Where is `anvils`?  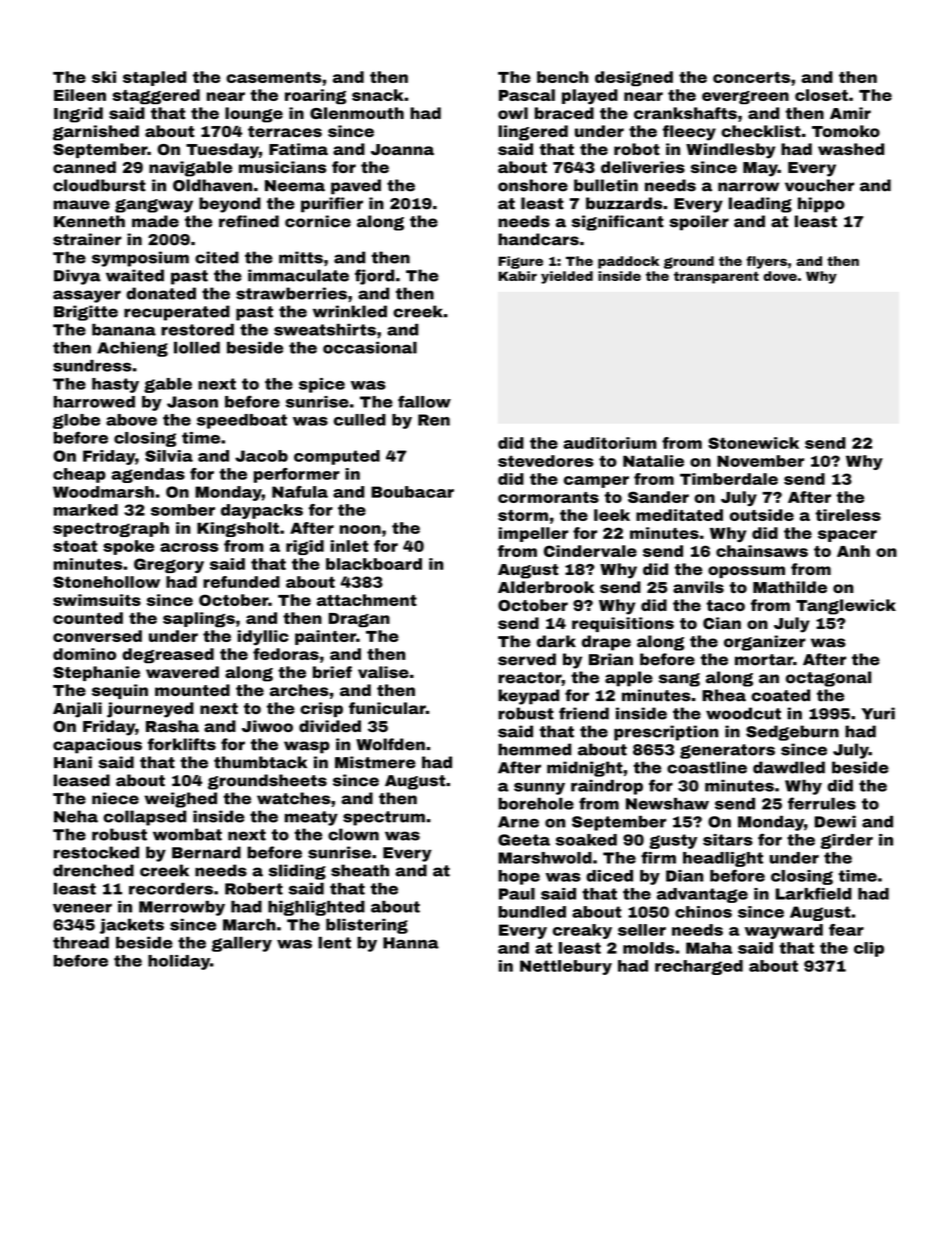 anvils is located at coordinates (698, 587).
